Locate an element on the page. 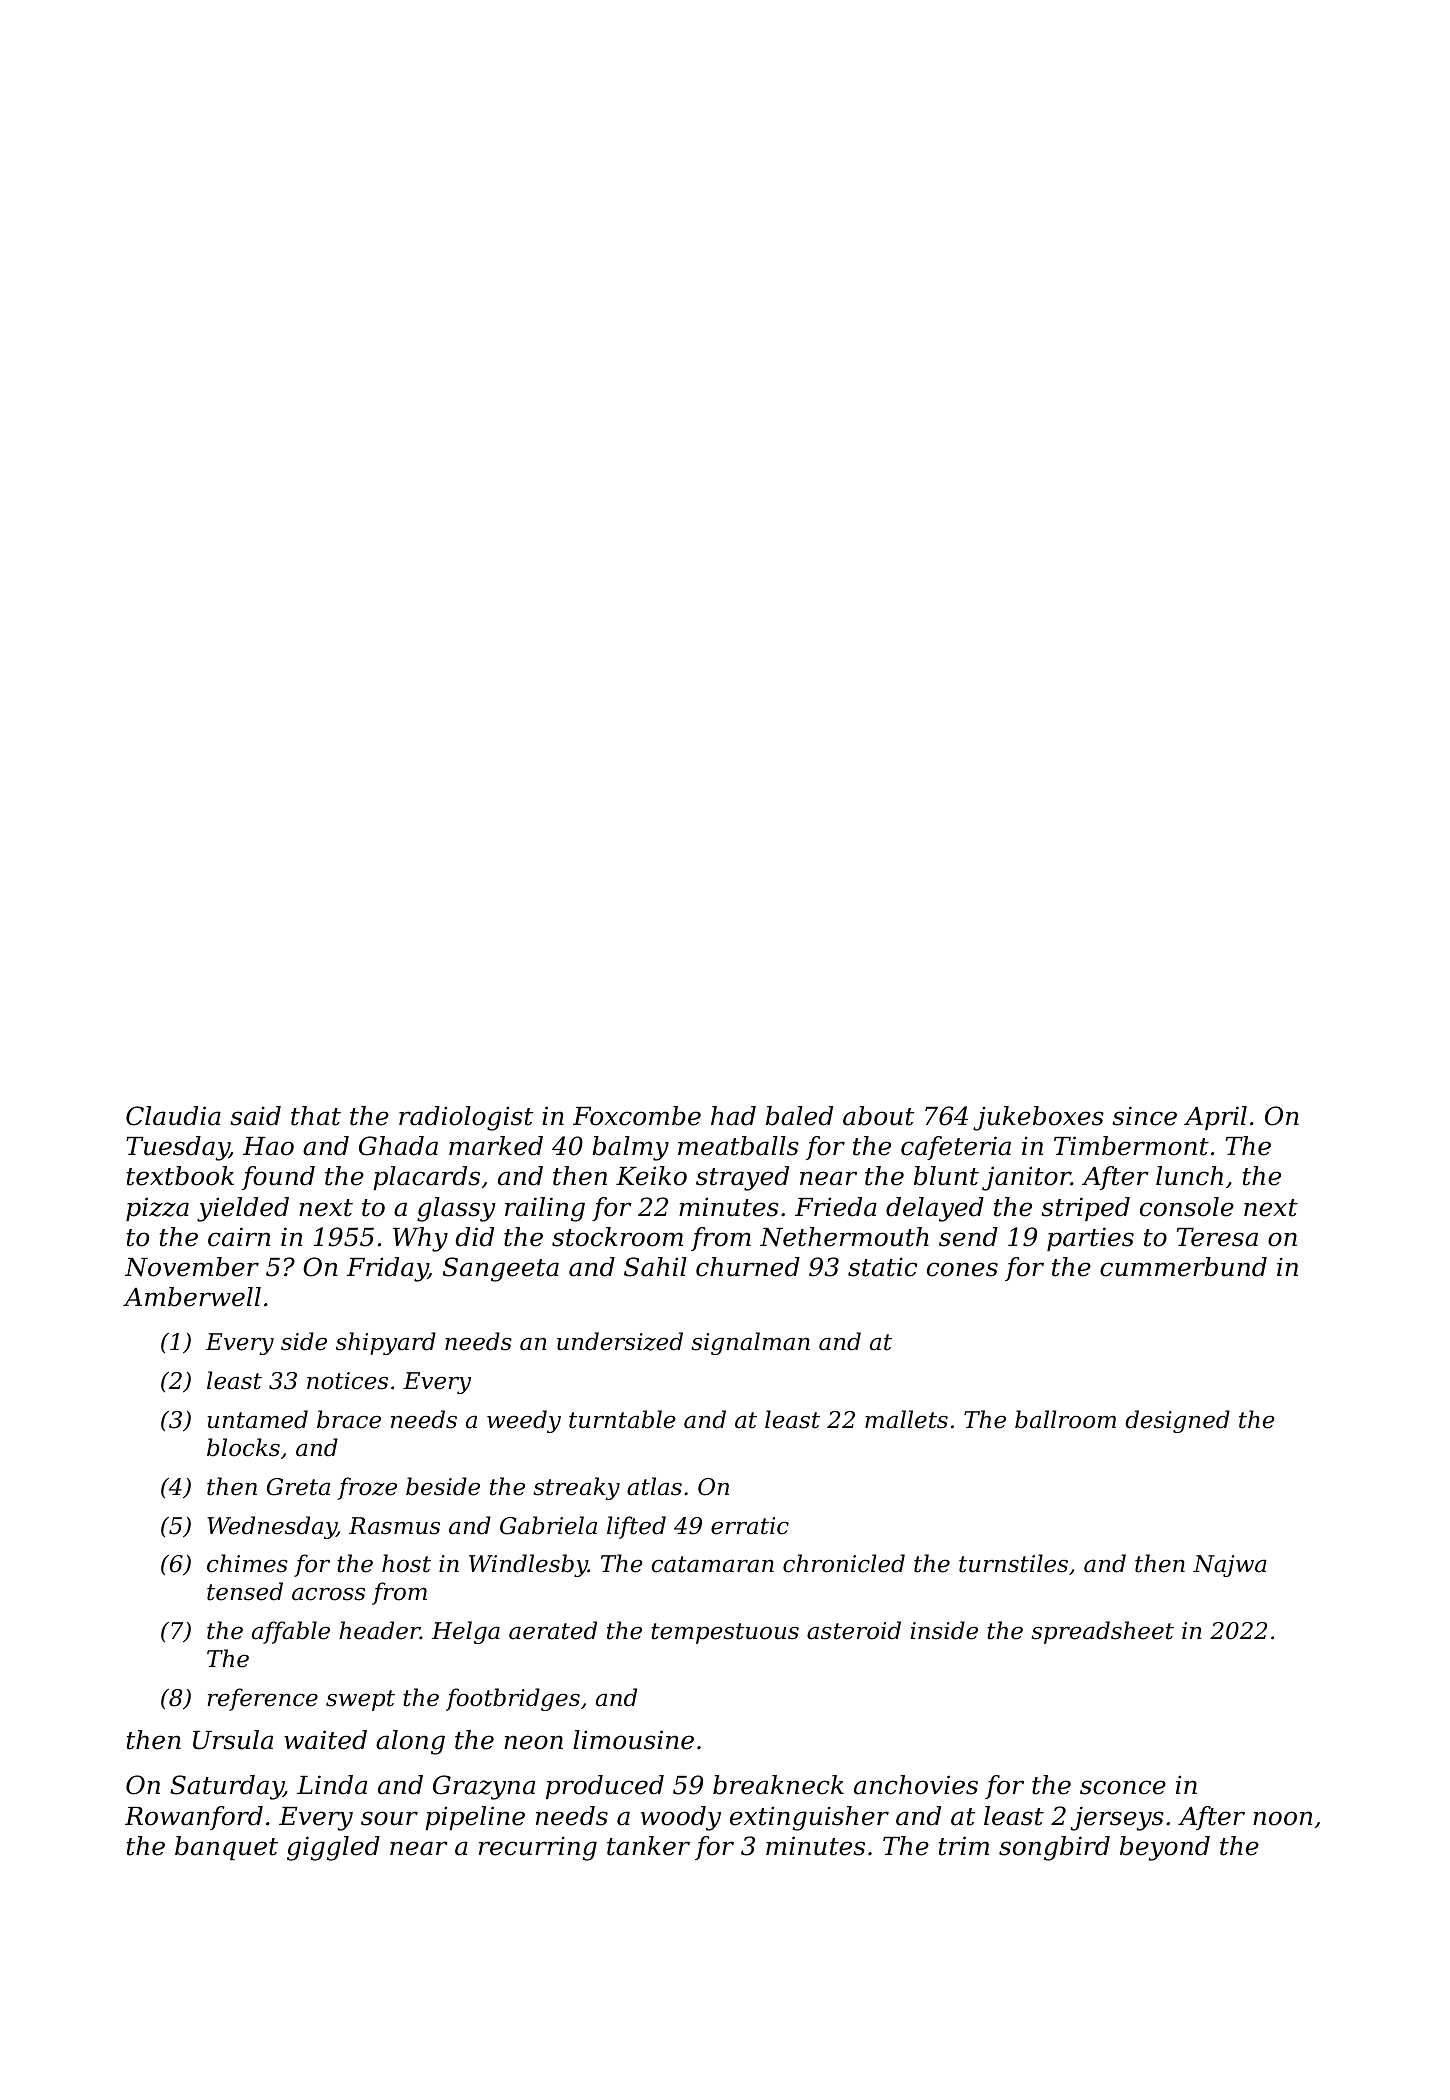  spreadsheet is located at coordinates (1102, 1632).
